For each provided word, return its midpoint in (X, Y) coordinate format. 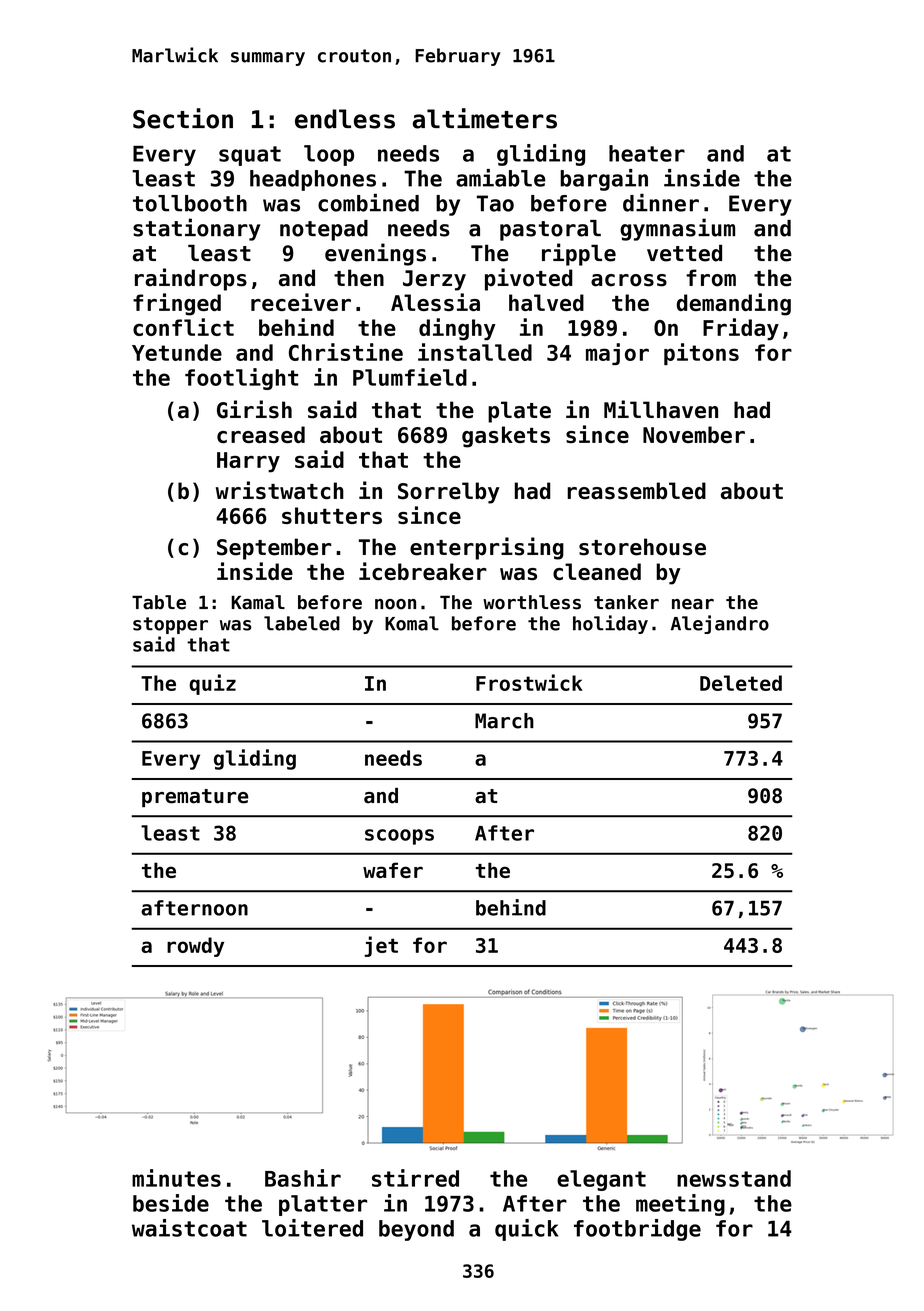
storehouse (642, 547)
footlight (241, 379)
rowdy (195, 947)
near (693, 604)
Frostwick (529, 682)
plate (519, 412)
